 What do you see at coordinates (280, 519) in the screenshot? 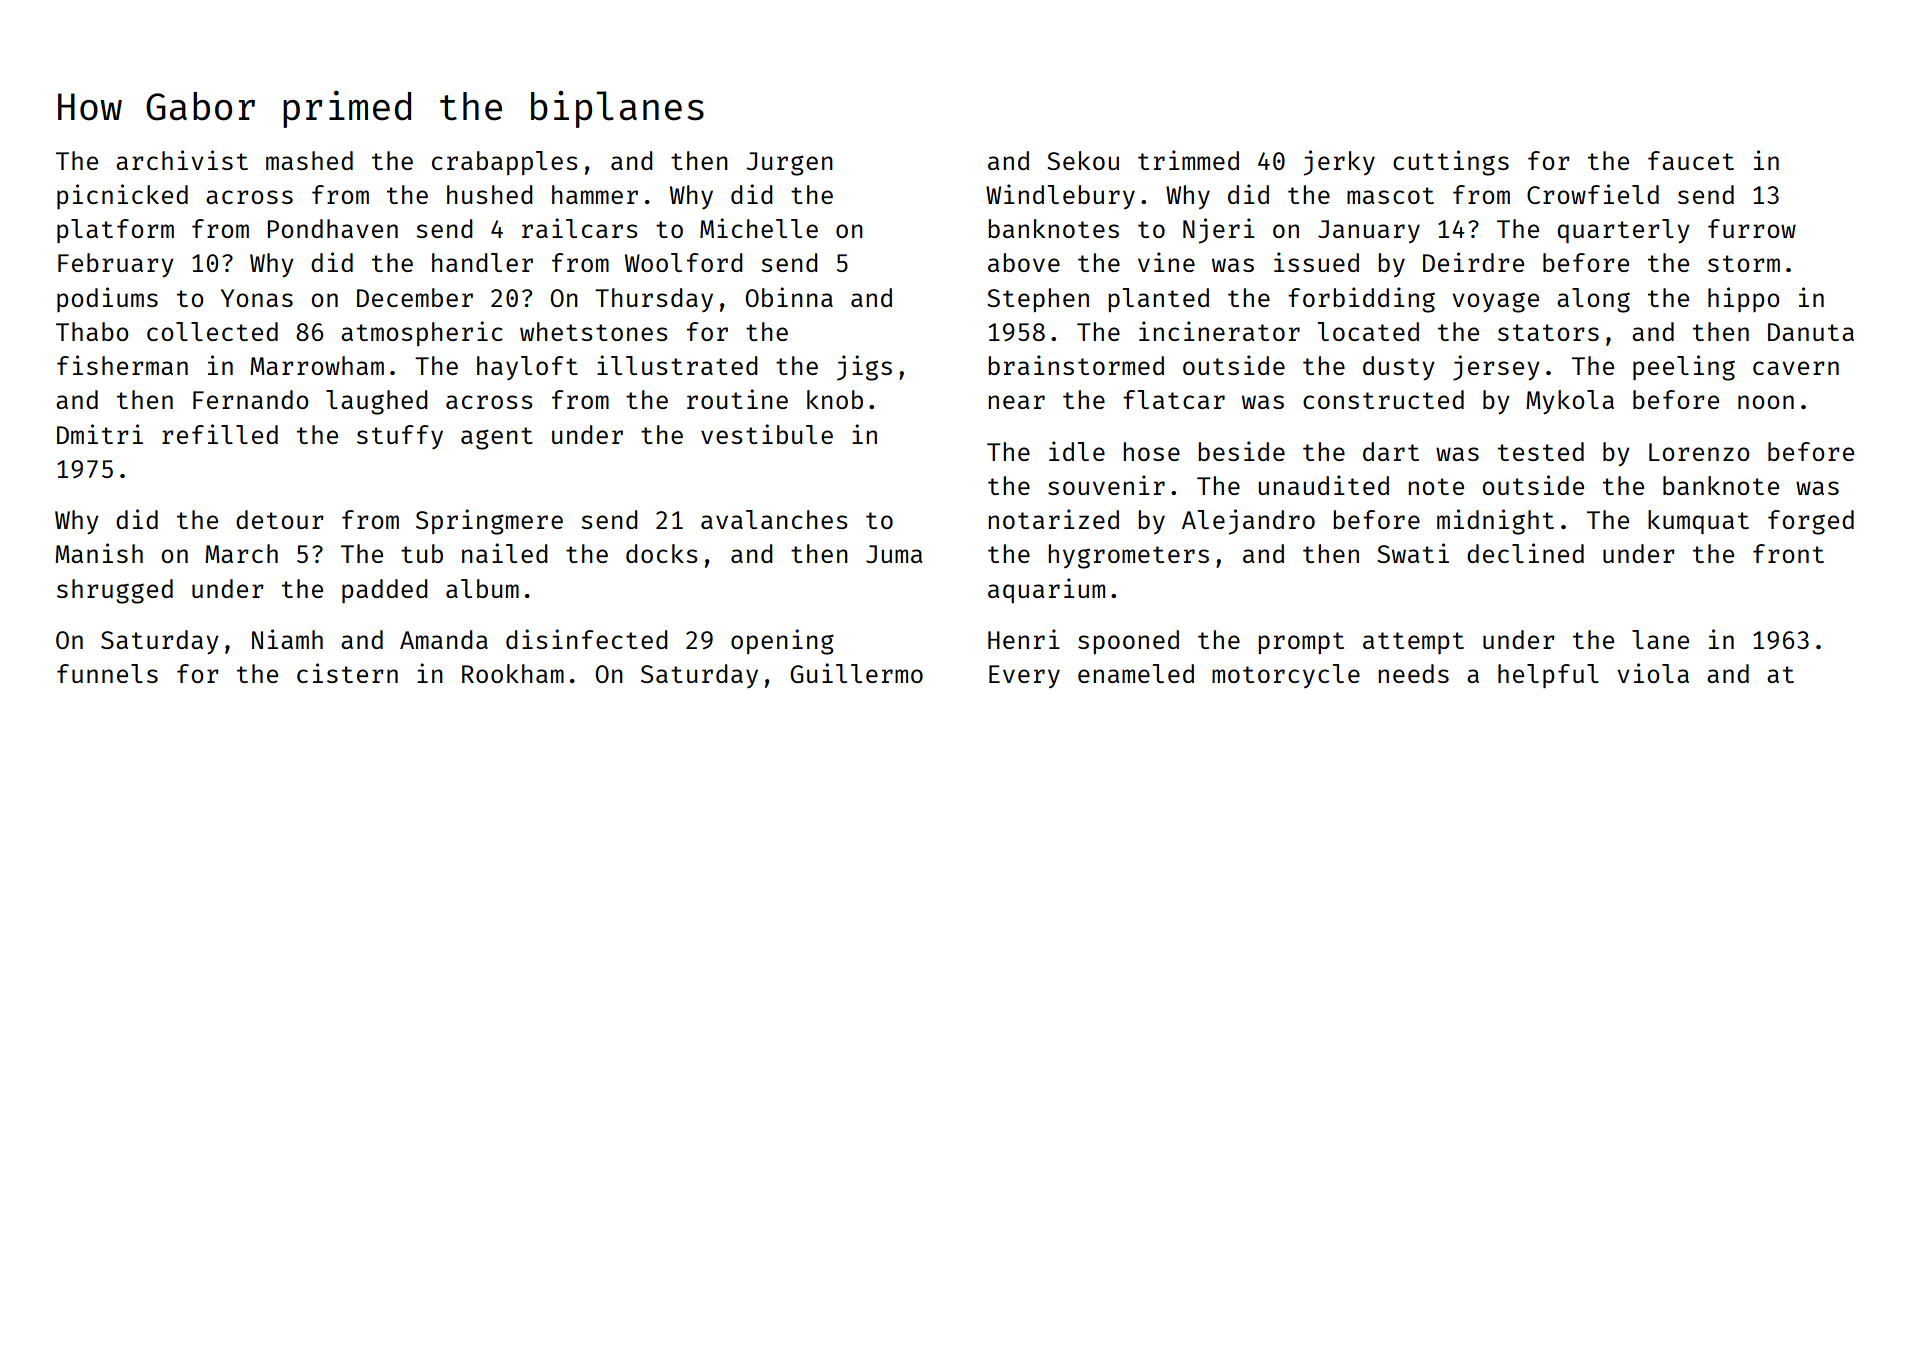
I see `detour` at bounding box center [280, 519].
